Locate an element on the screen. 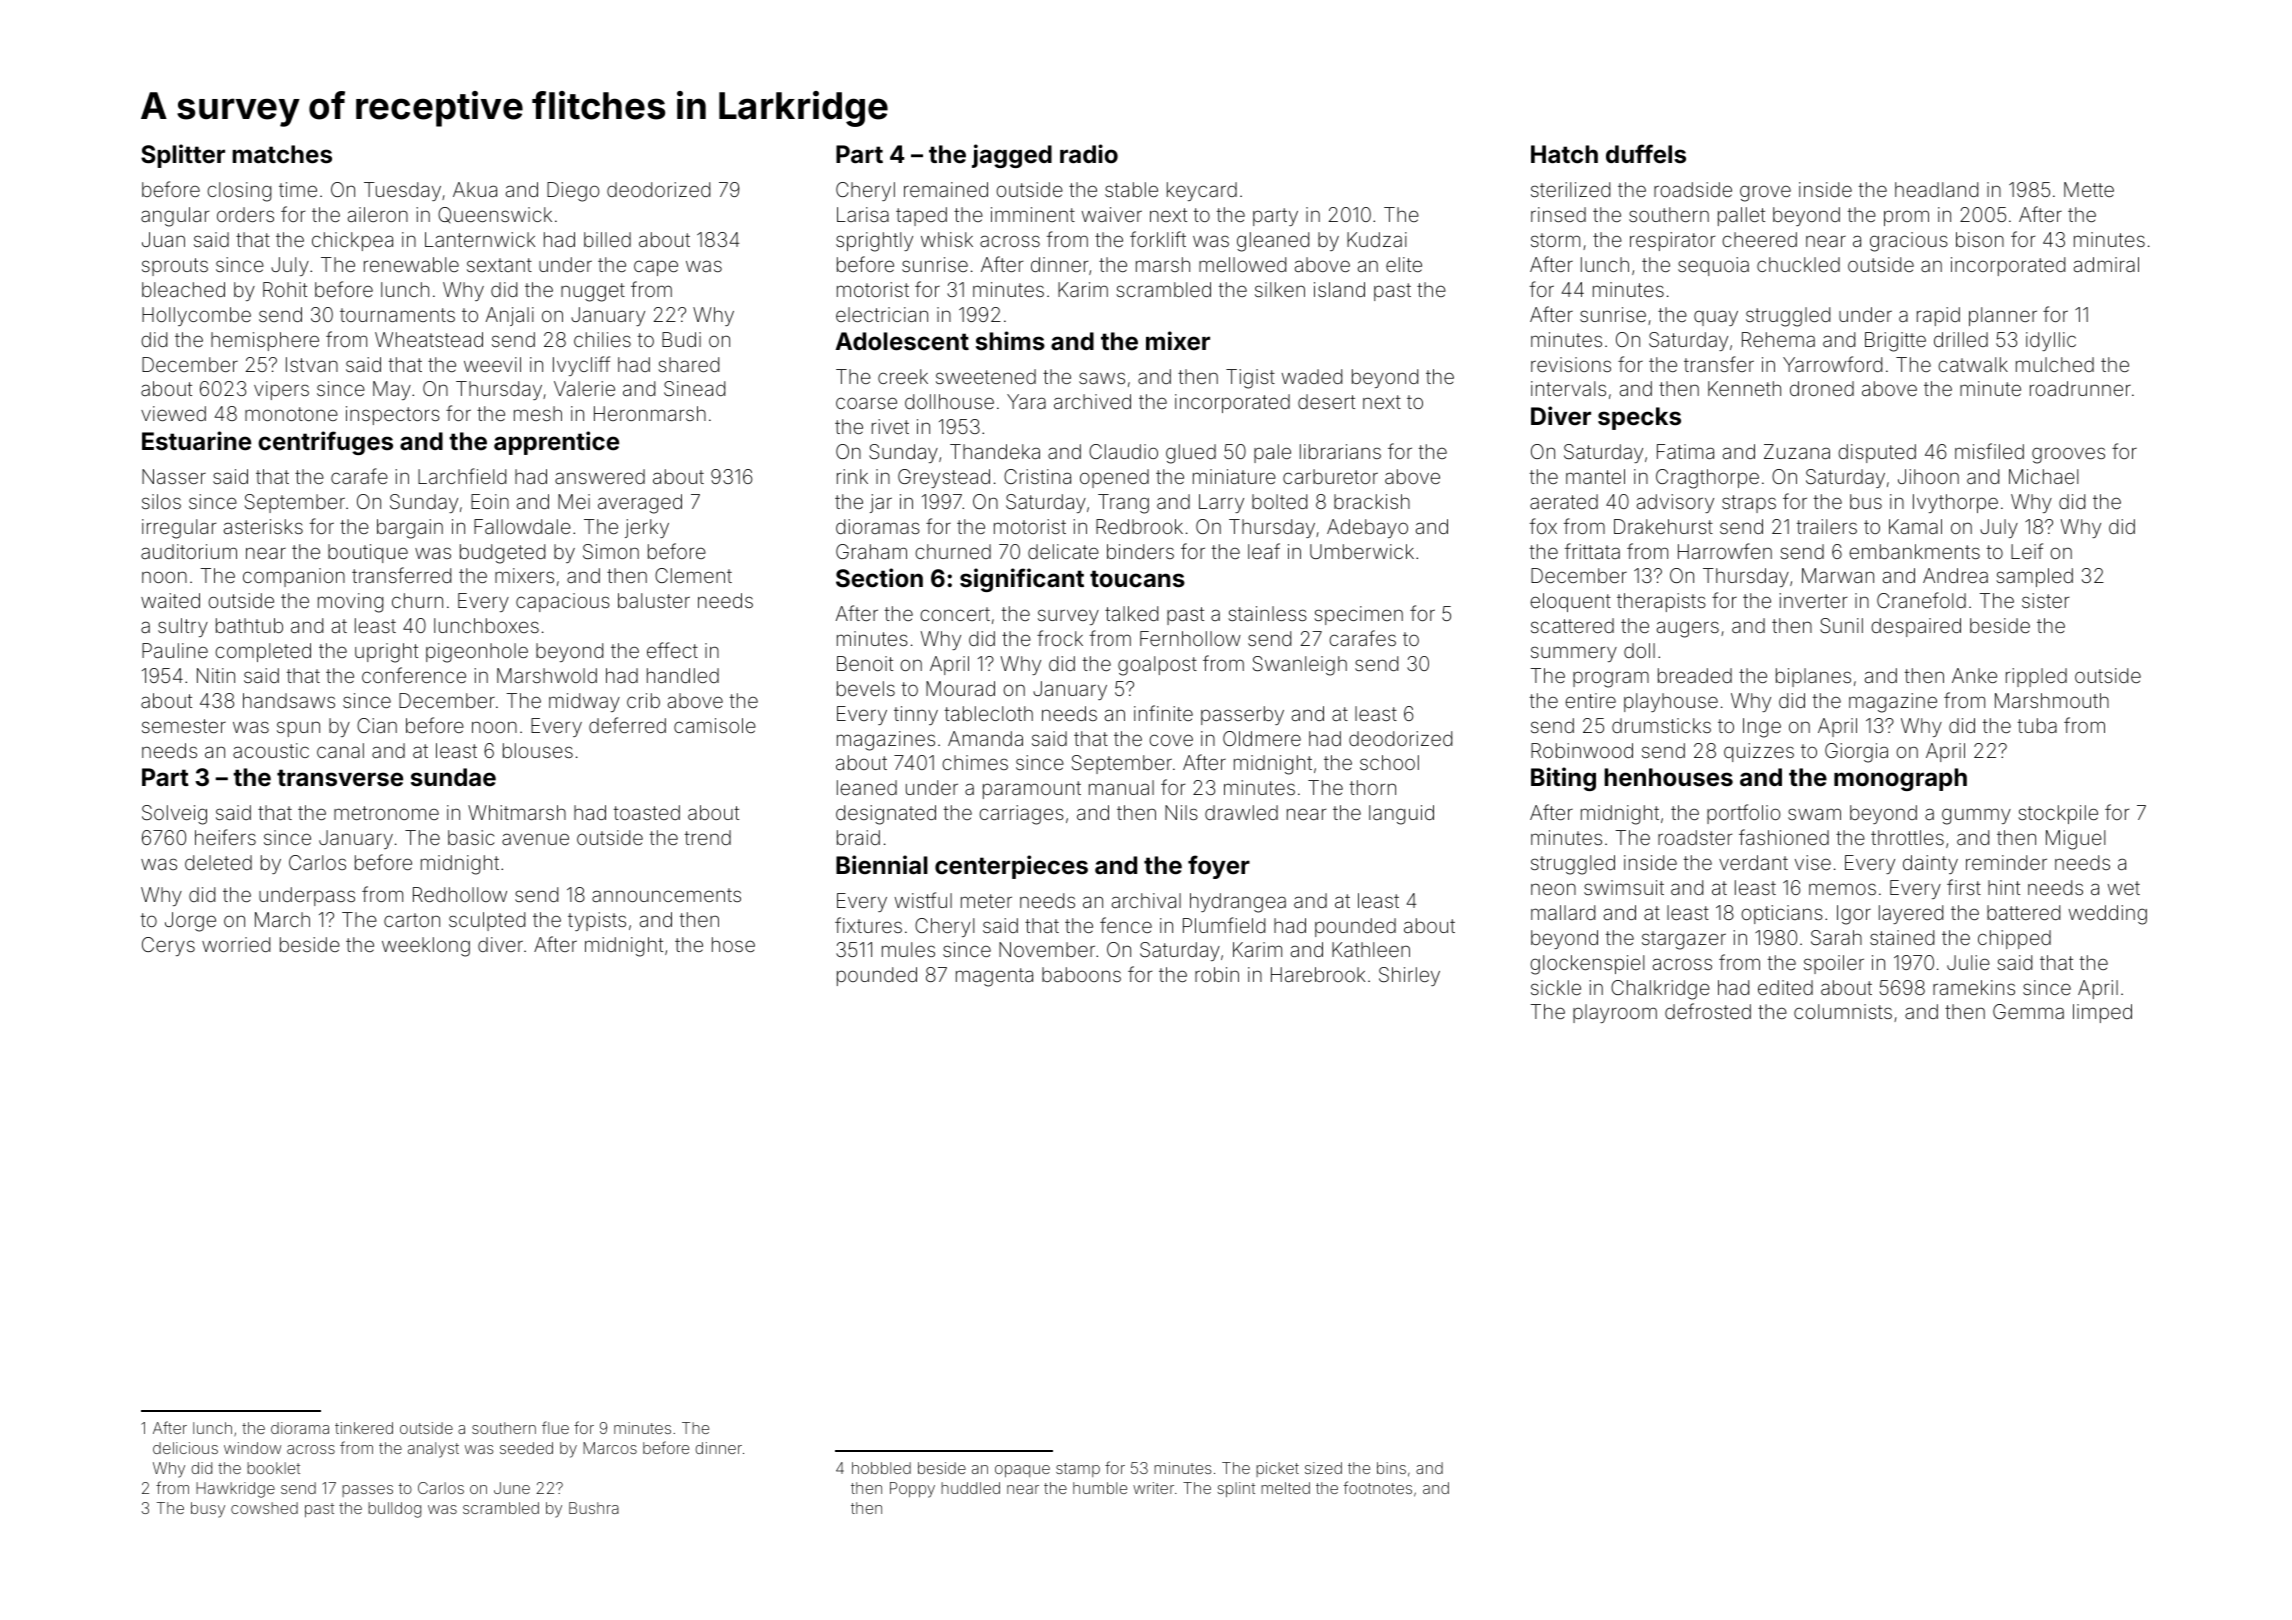 The height and width of the screenshot is (1620, 2292). weeklong is located at coordinates (426, 947).
